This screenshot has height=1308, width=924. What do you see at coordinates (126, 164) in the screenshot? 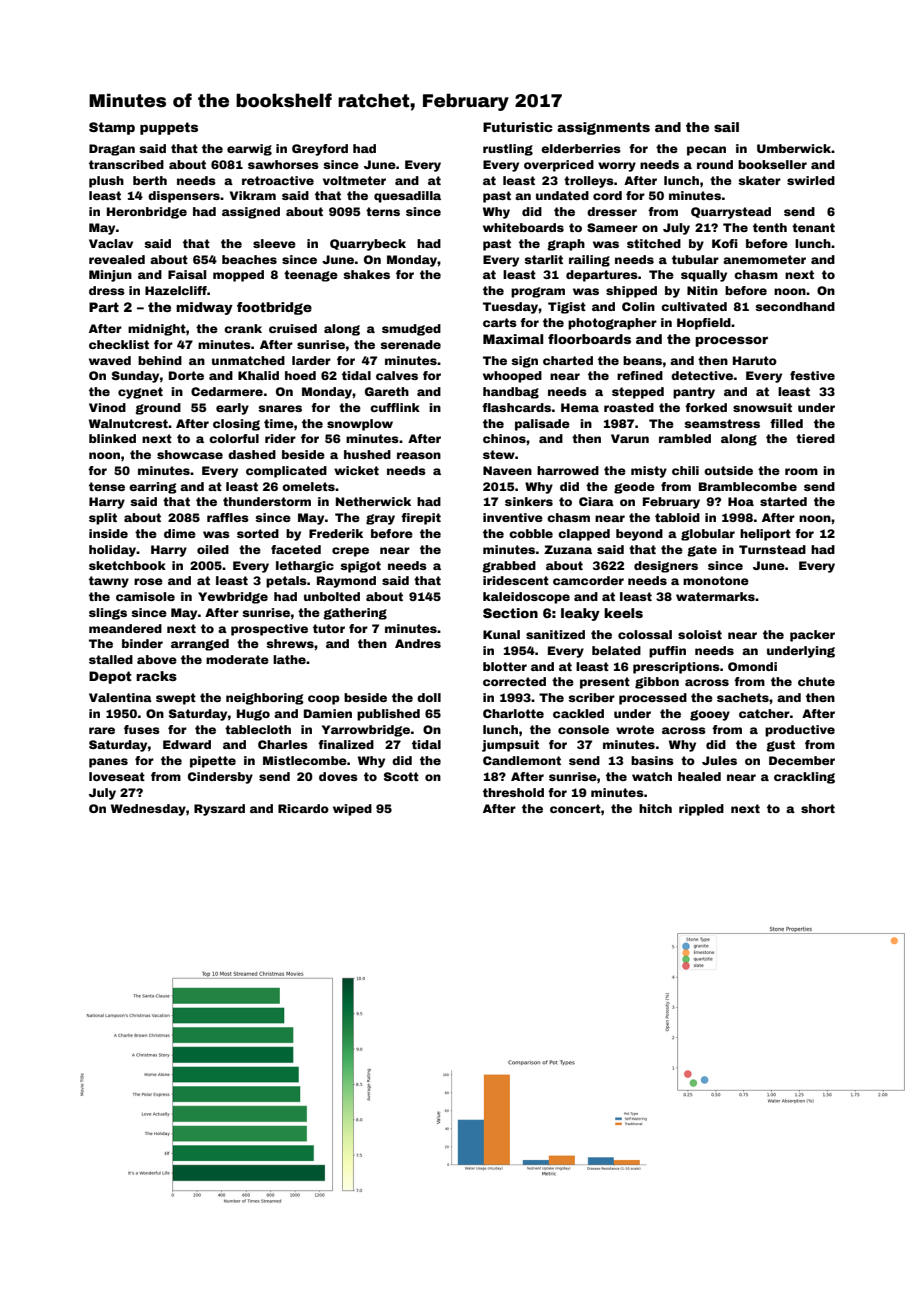
I see `transcribed` at bounding box center [126, 164].
